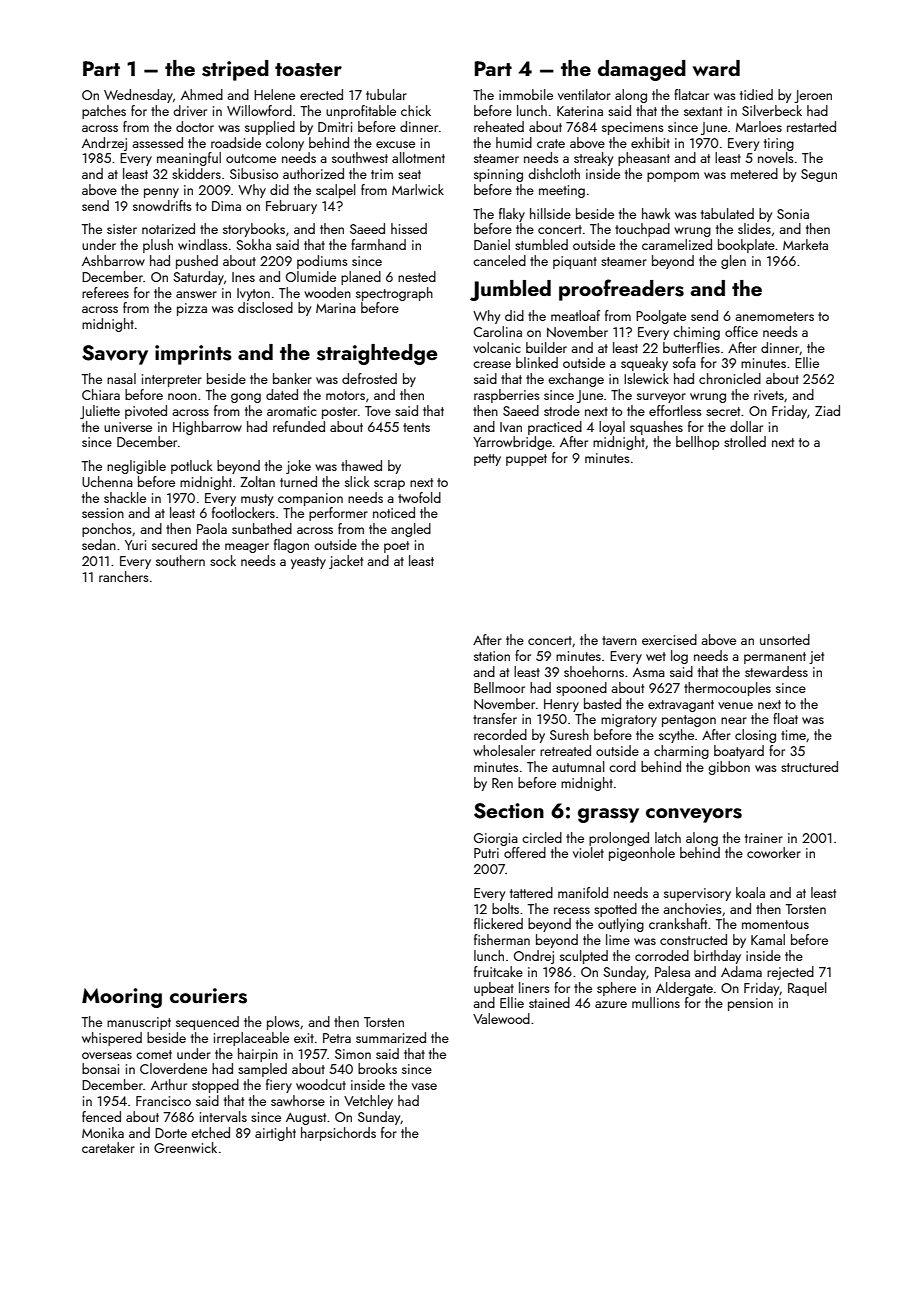 The image size is (924, 1308). I want to click on restarted, so click(811, 126).
